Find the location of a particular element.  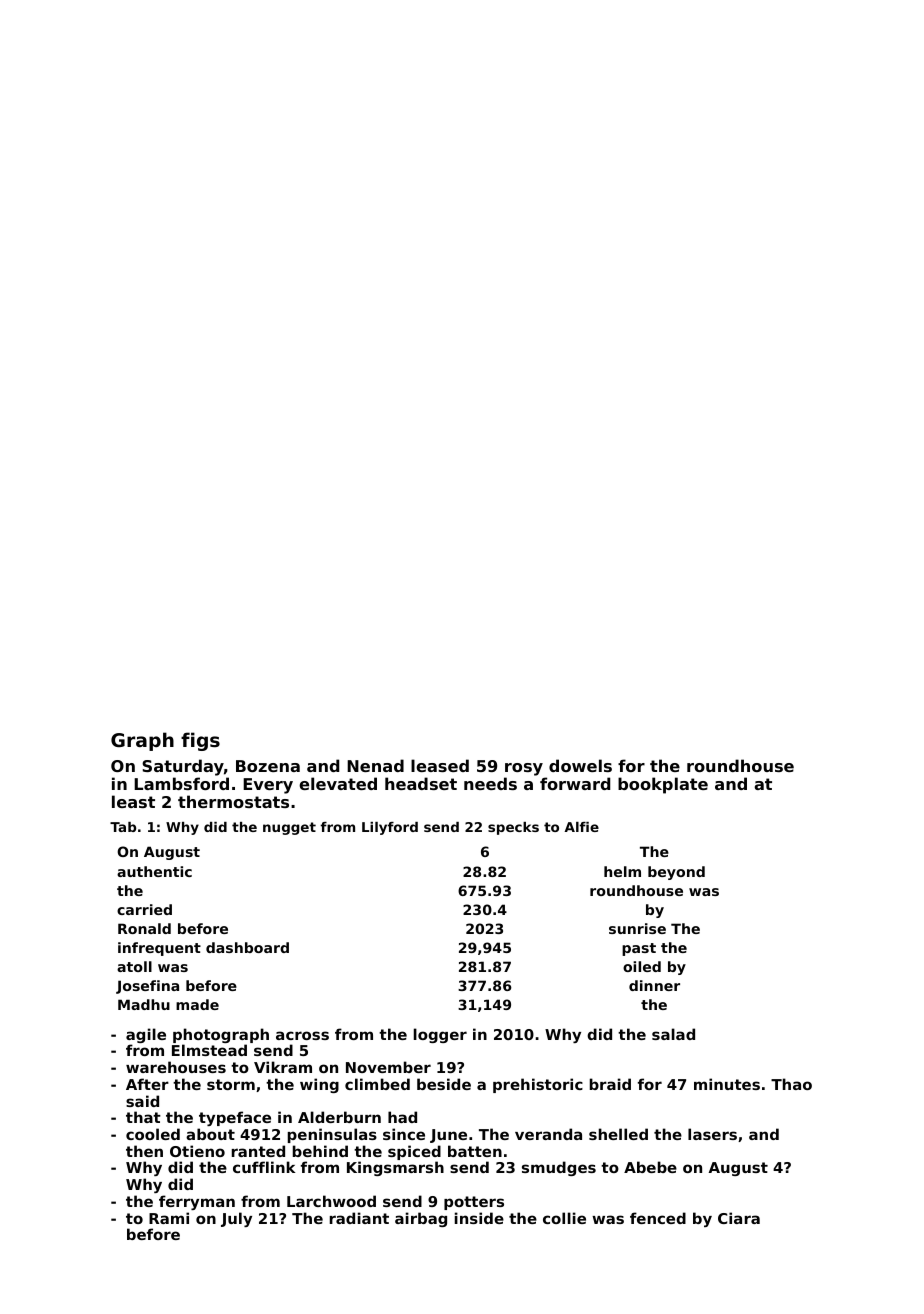

Alderburn is located at coordinates (339, 1117).
